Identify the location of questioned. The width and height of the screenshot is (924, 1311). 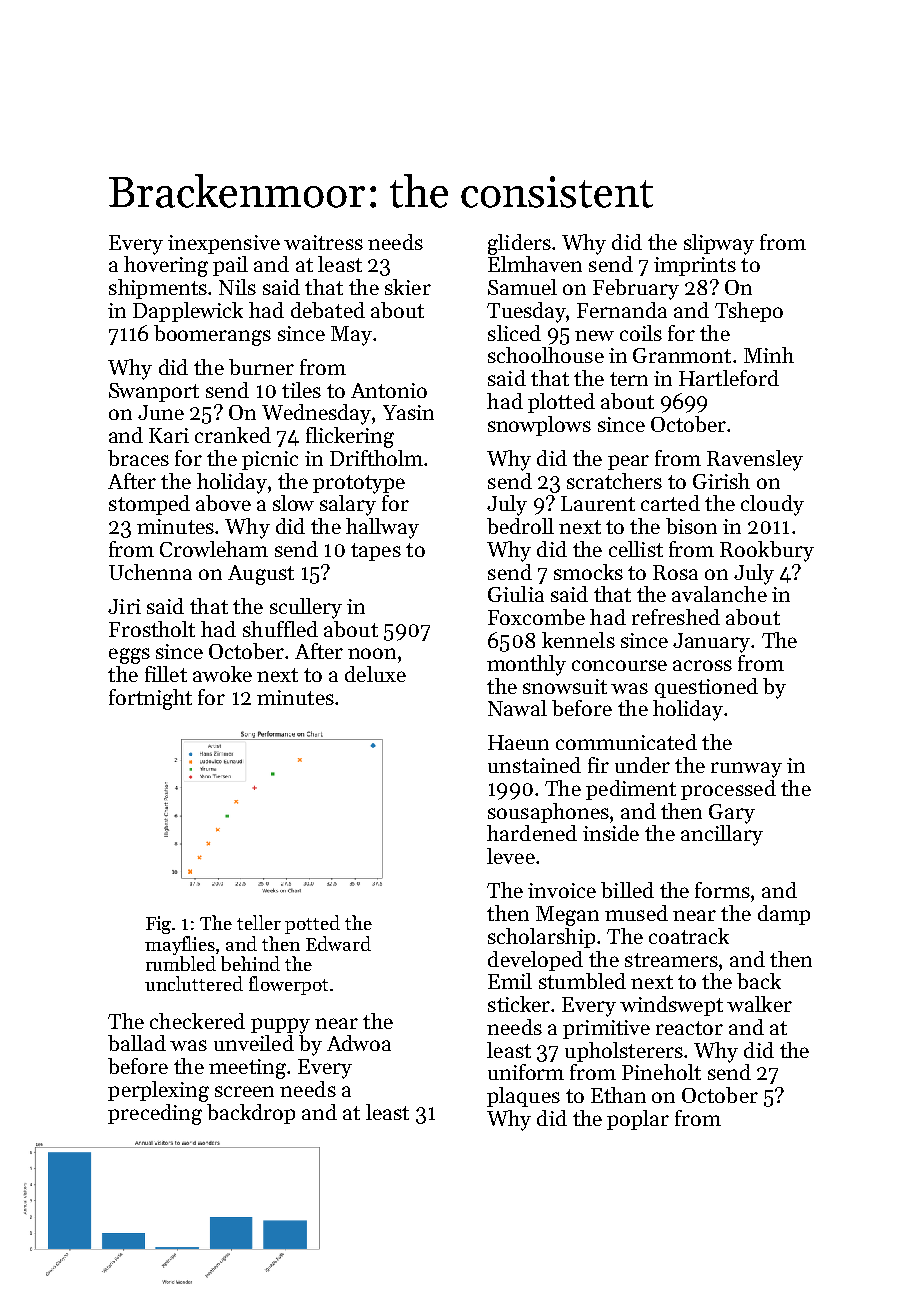
(706, 688).
